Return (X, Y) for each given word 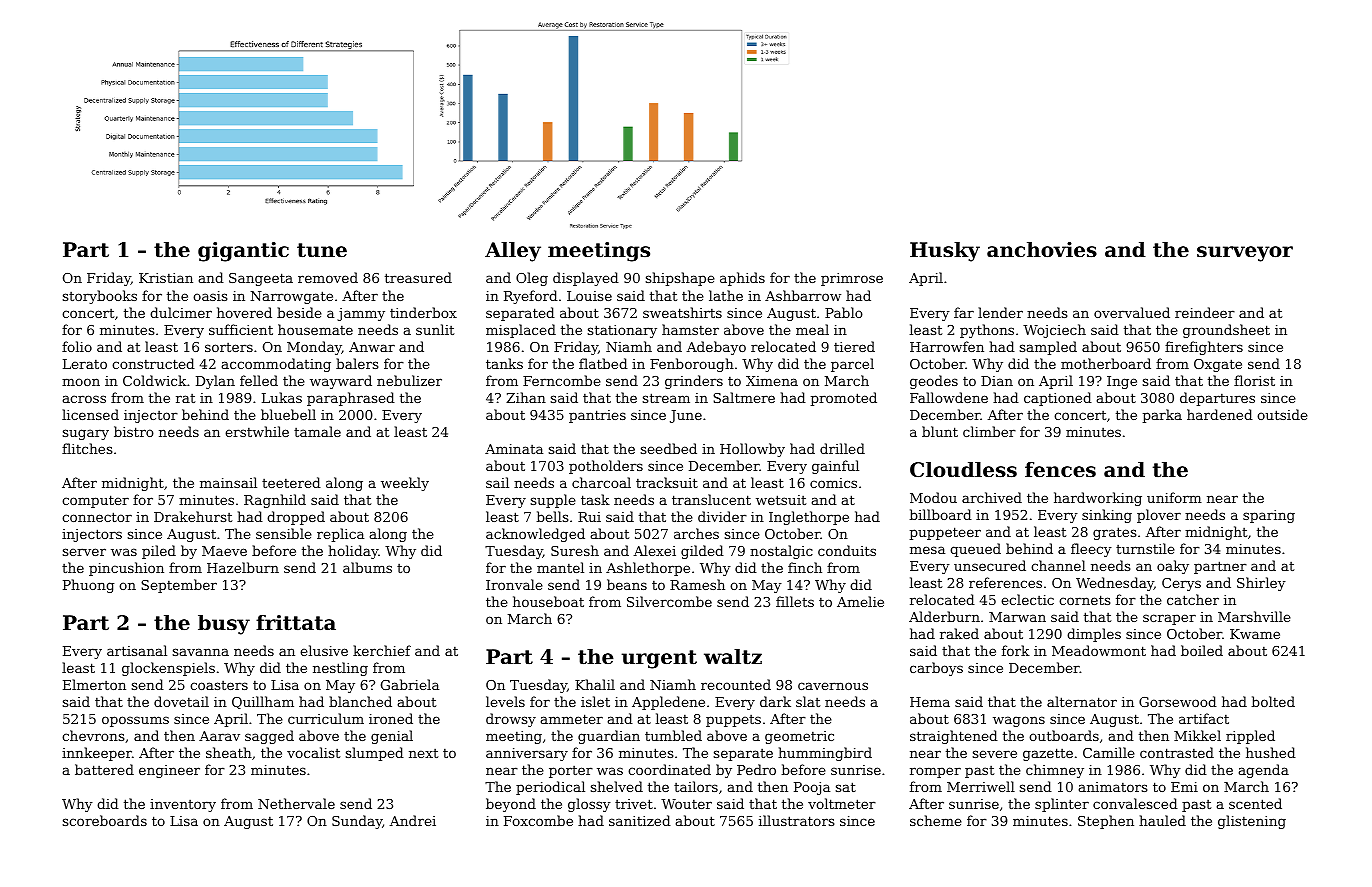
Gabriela (410, 684)
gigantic (243, 252)
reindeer (1205, 312)
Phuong (88, 586)
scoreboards (105, 820)
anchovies (1042, 250)
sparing (1269, 516)
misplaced (521, 331)
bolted (1273, 701)
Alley (513, 252)
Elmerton (94, 684)
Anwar (372, 347)
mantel (560, 567)
